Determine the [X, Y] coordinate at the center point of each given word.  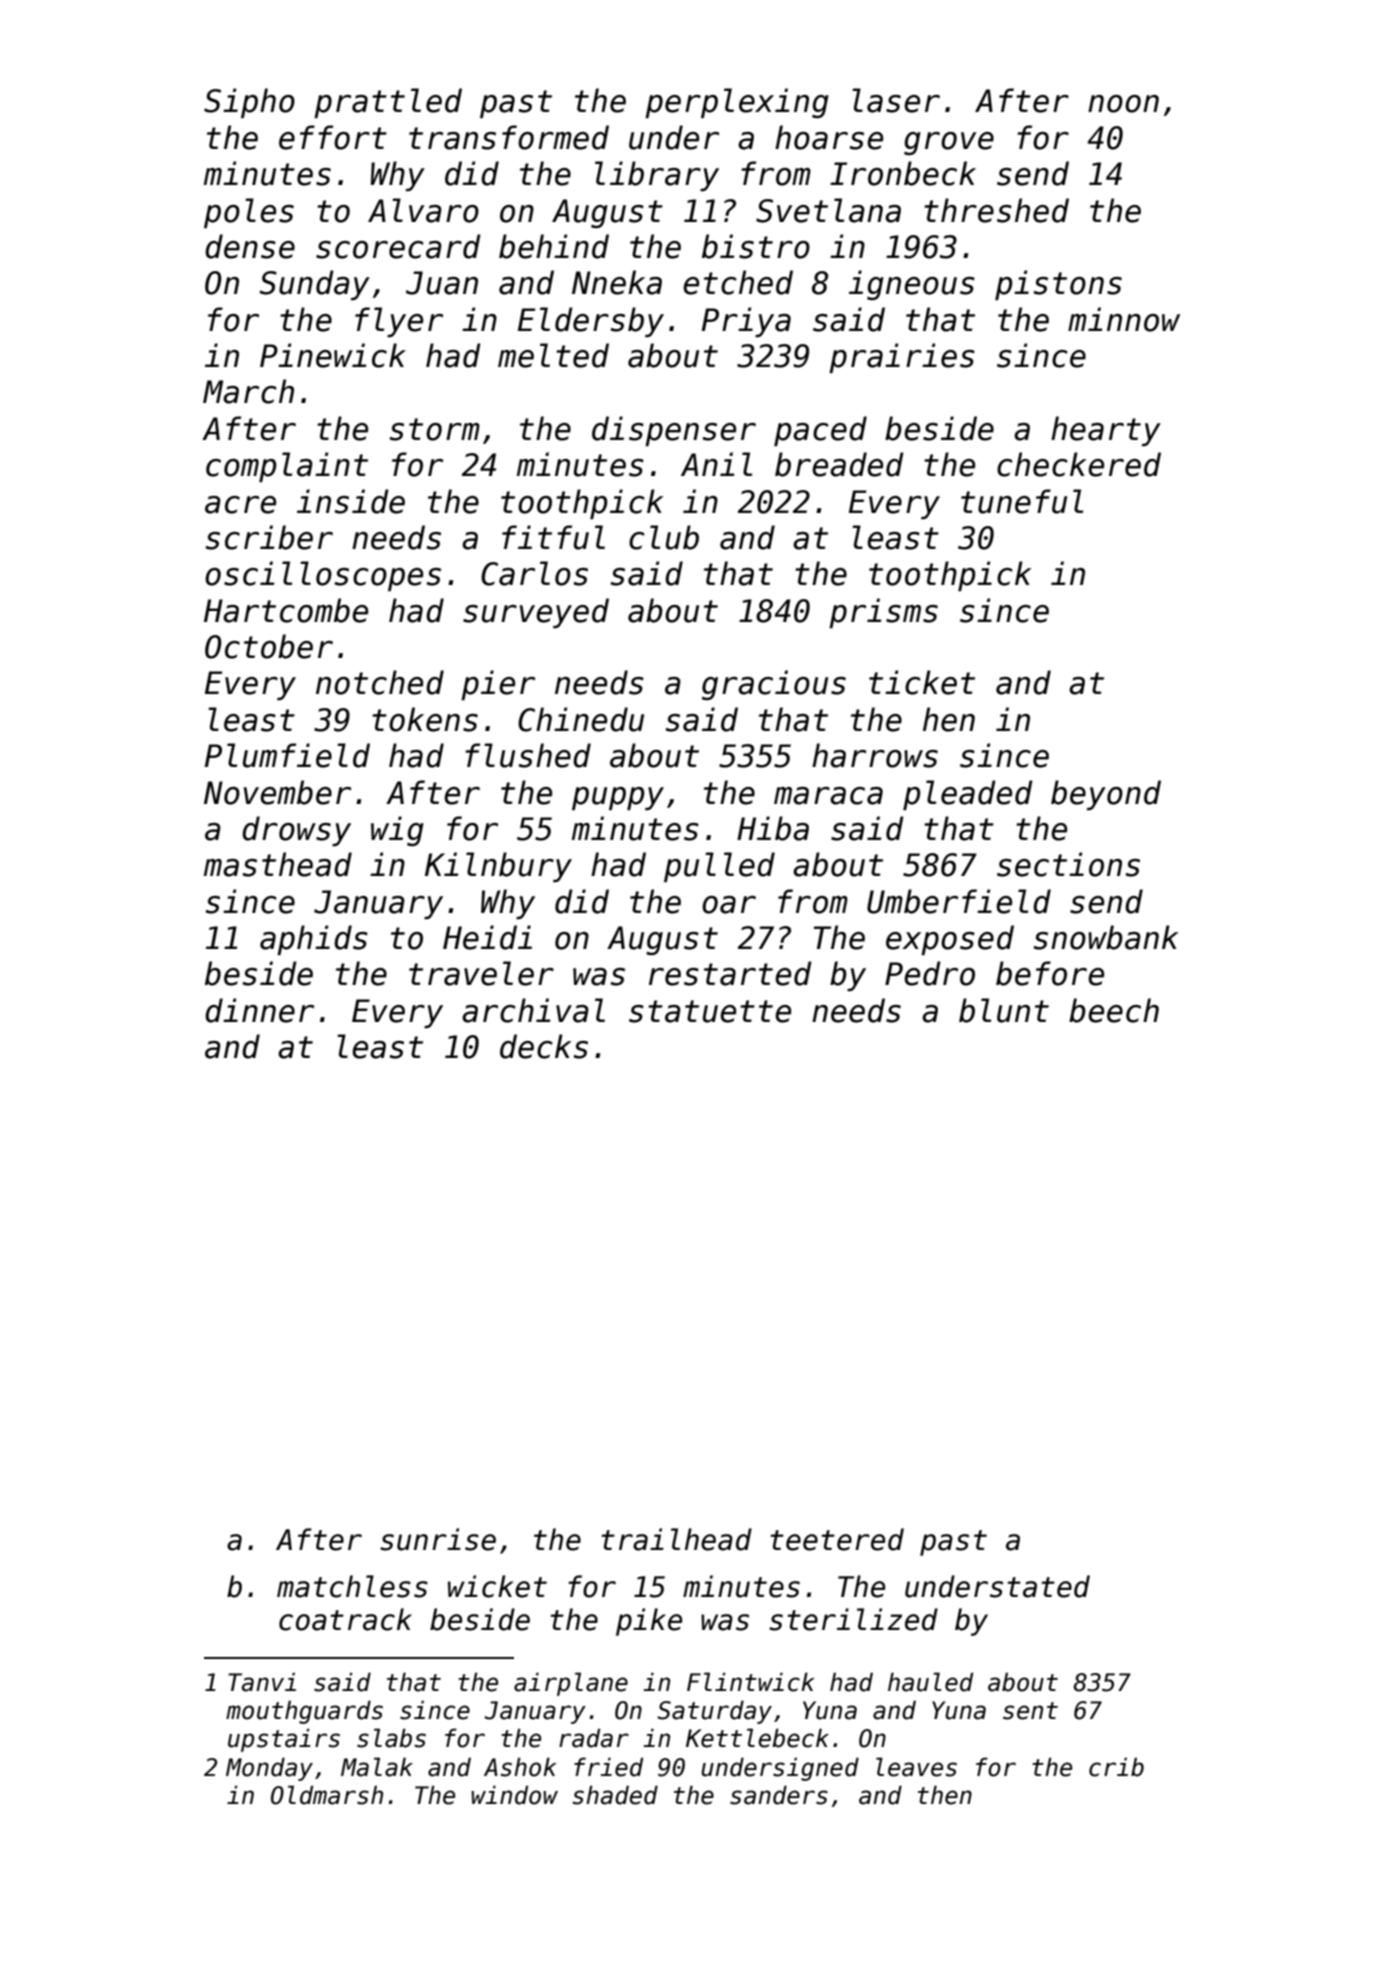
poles [249, 213]
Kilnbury [498, 867]
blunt [1004, 1010]
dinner [259, 1010]
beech [1114, 1010]
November [277, 792]
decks [544, 1046]
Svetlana [828, 210]
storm [435, 429]
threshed [996, 210]
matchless [352, 1586]
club [664, 537]
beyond [1106, 795]
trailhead [676, 1539]
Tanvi [262, 1682]
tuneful [1022, 501]
